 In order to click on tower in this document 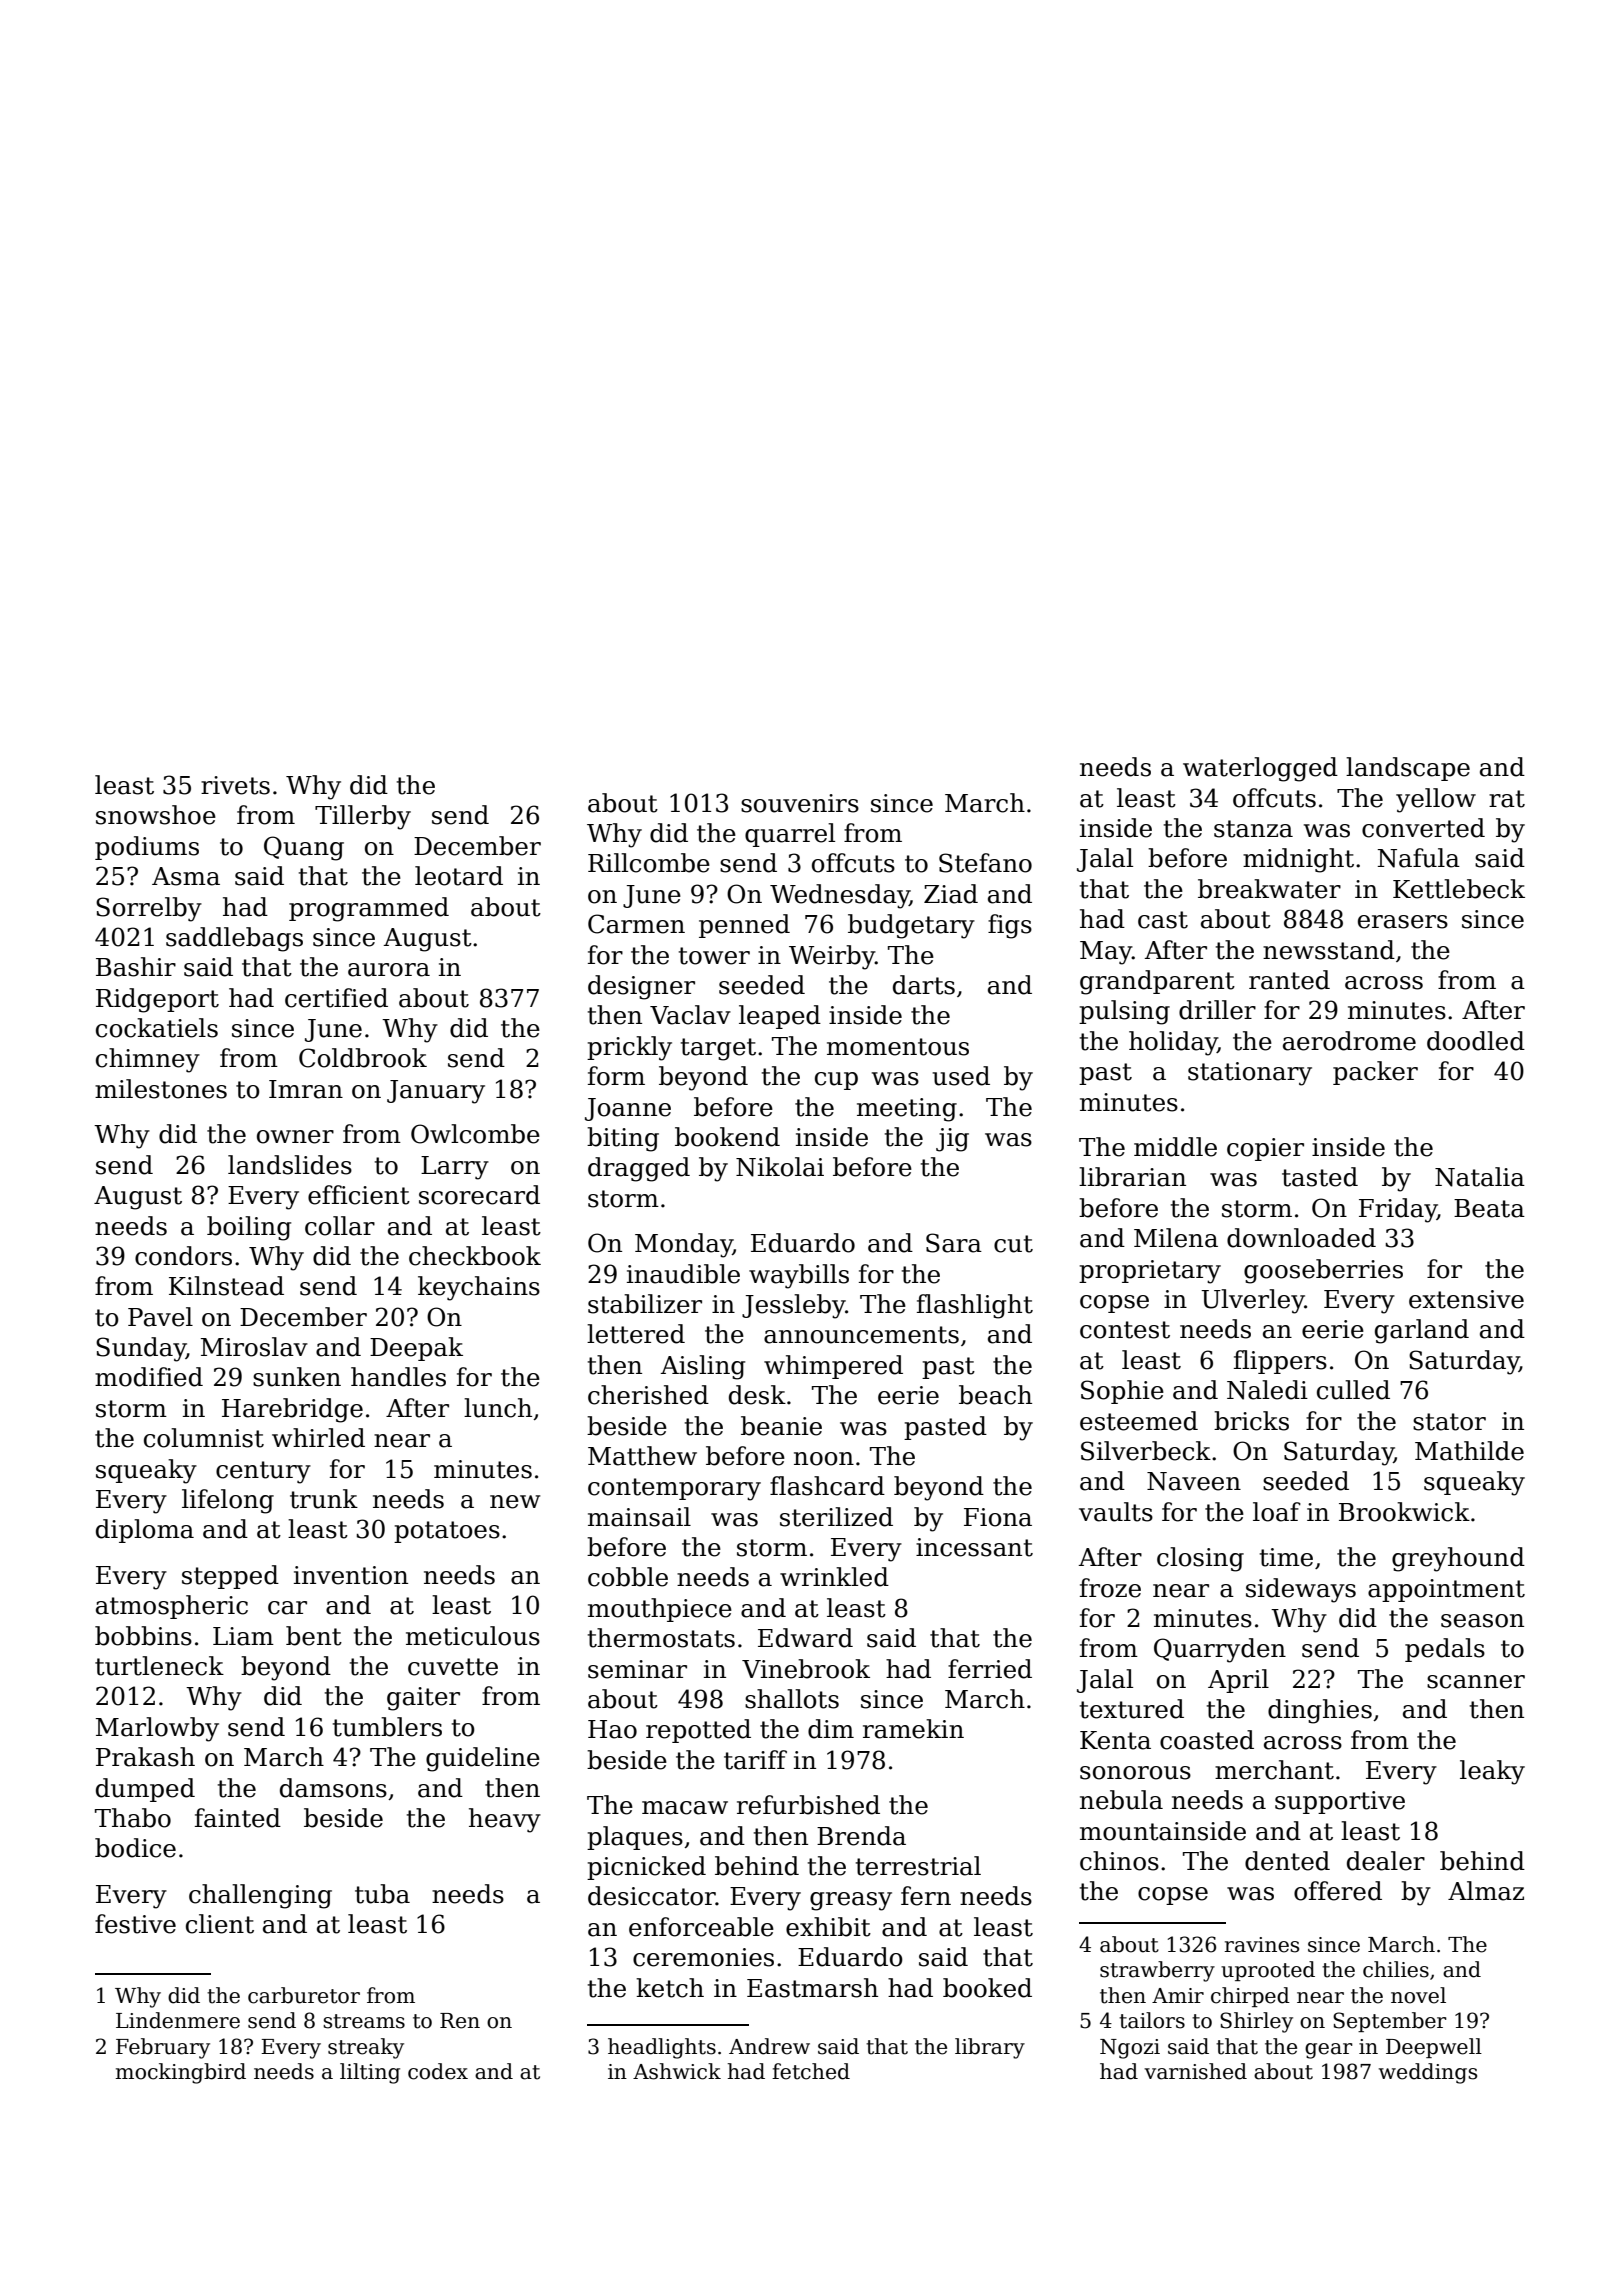, I will do `click(714, 956)`.
